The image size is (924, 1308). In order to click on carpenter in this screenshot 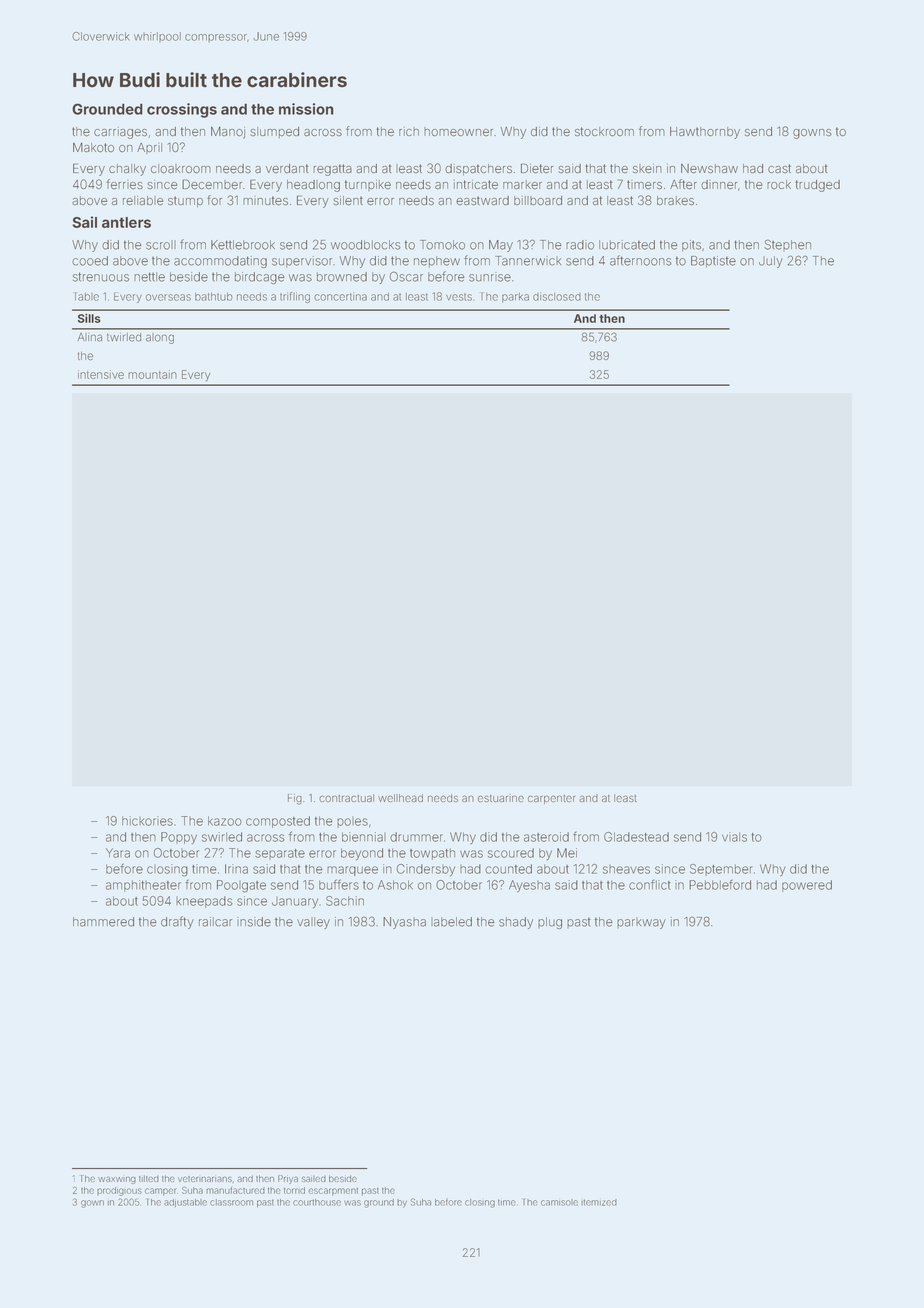, I will do `click(551, 799)`.
